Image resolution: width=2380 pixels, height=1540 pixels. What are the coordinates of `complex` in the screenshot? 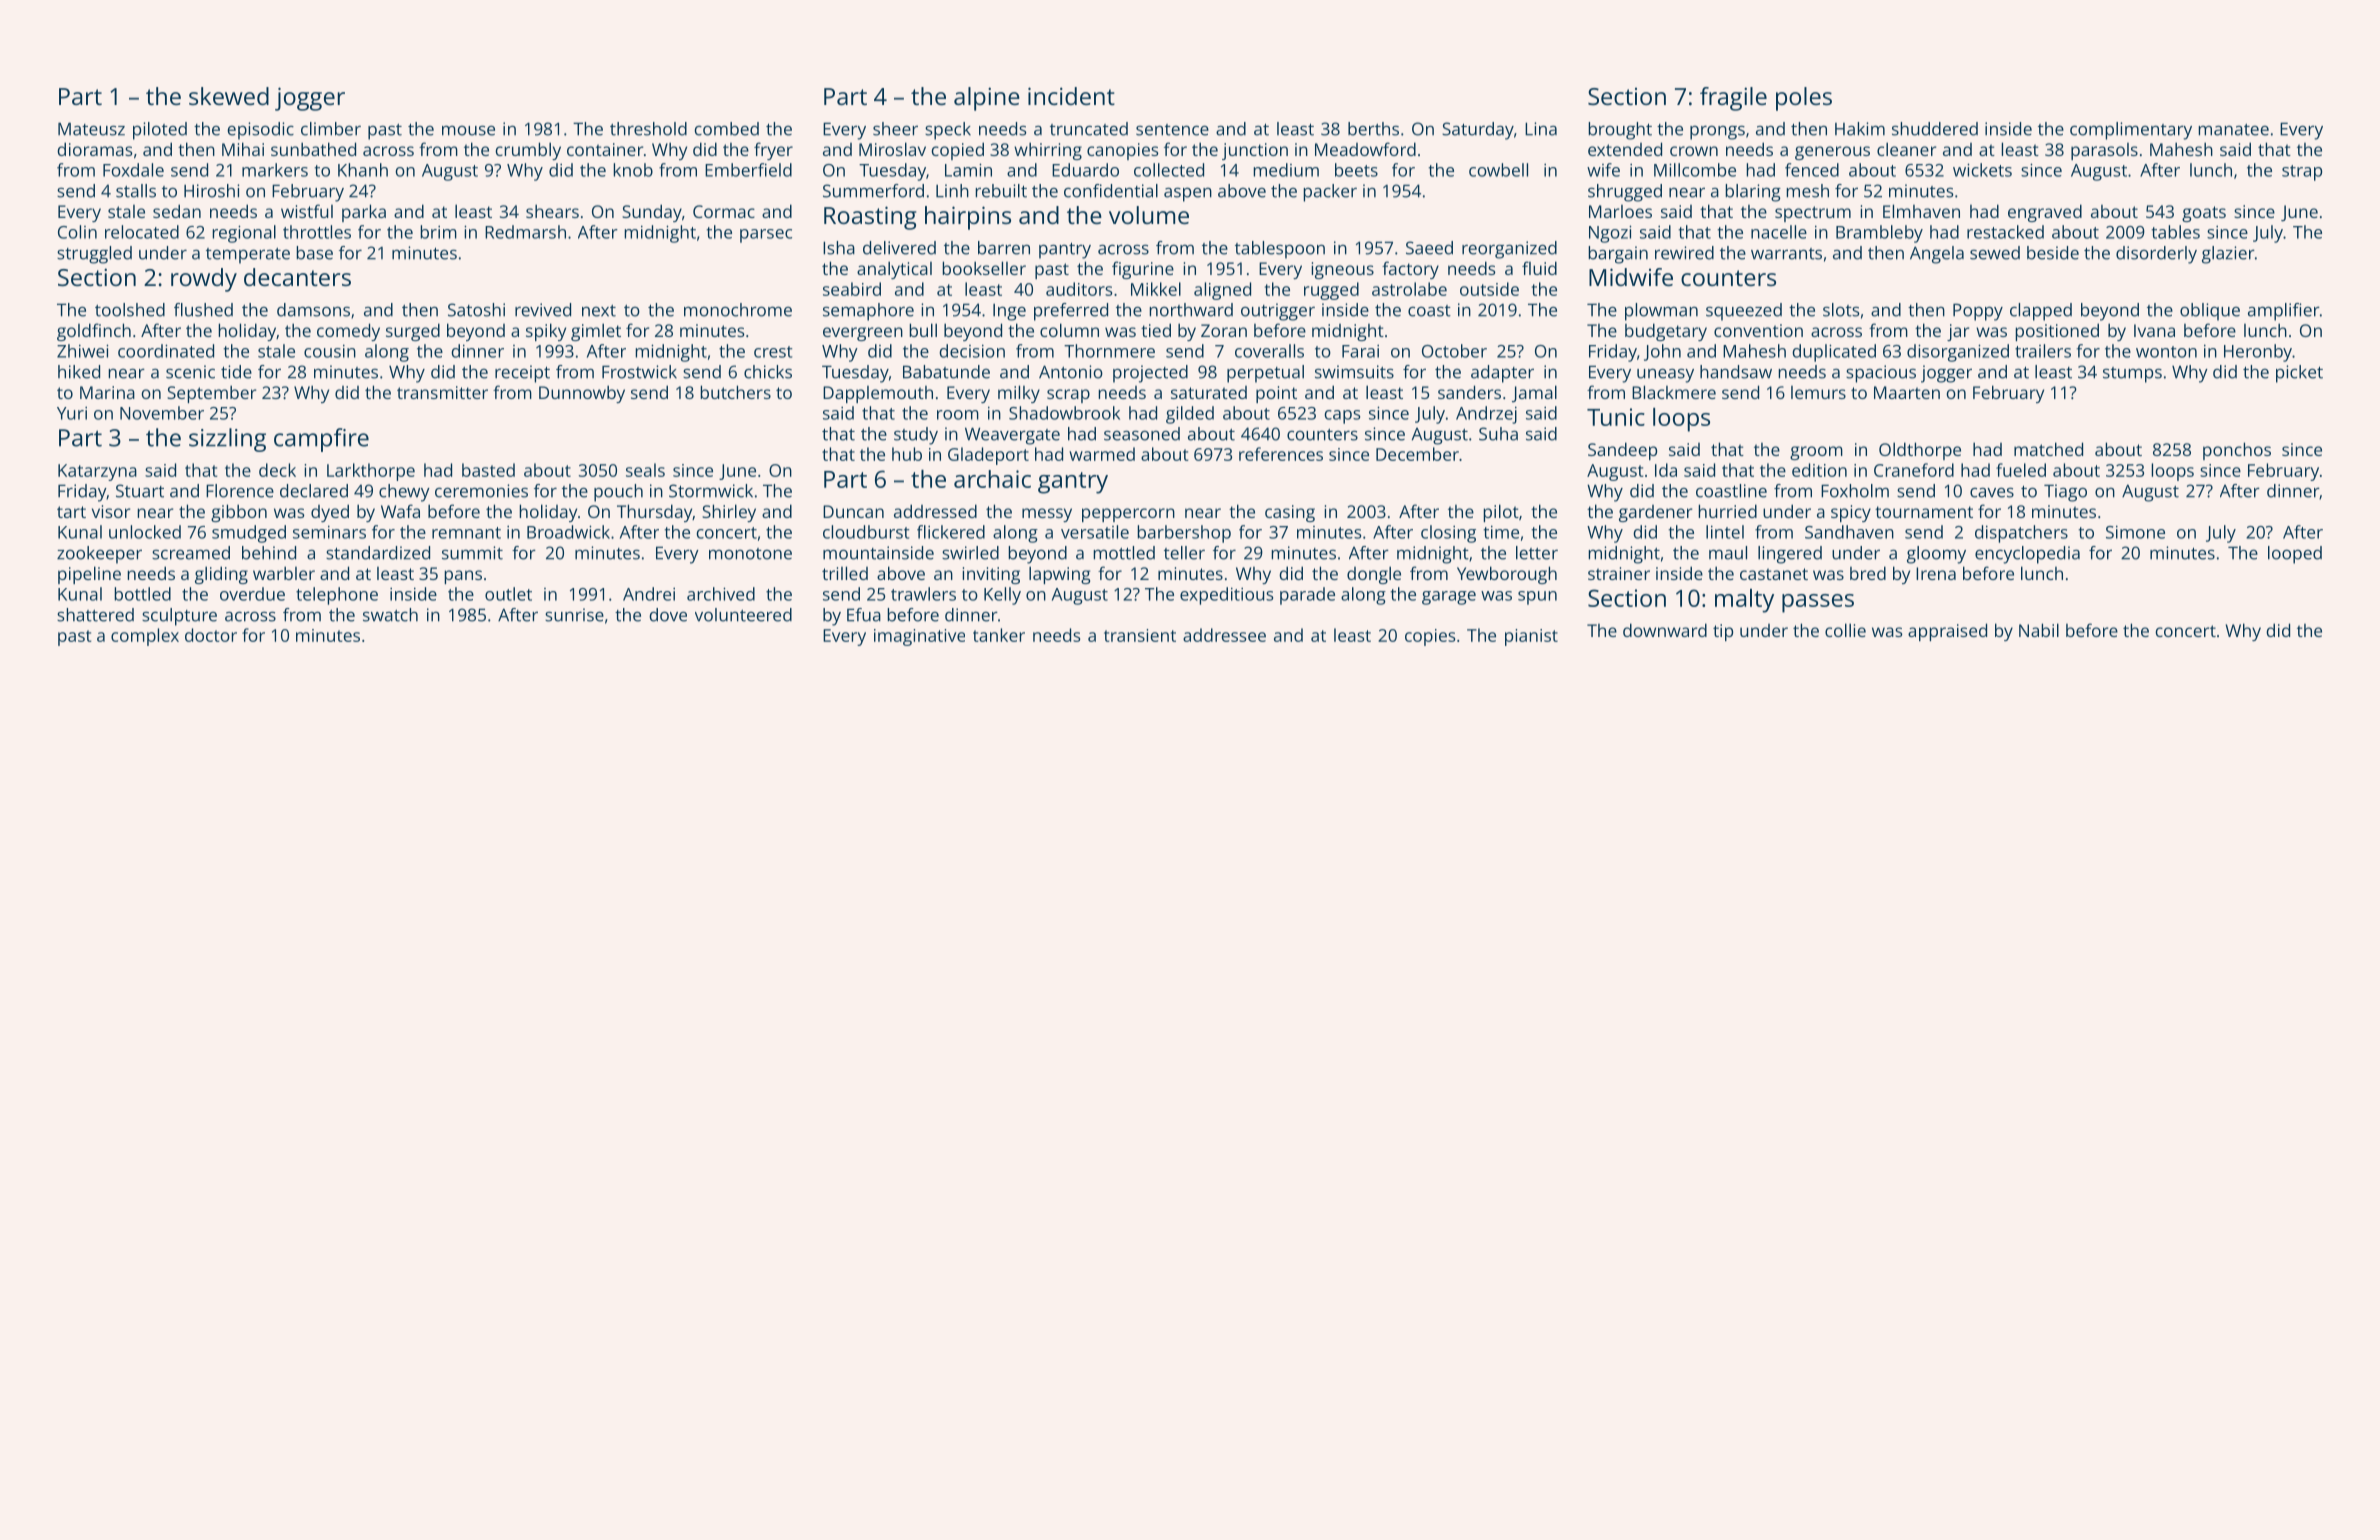 It's located at (145, 637).
